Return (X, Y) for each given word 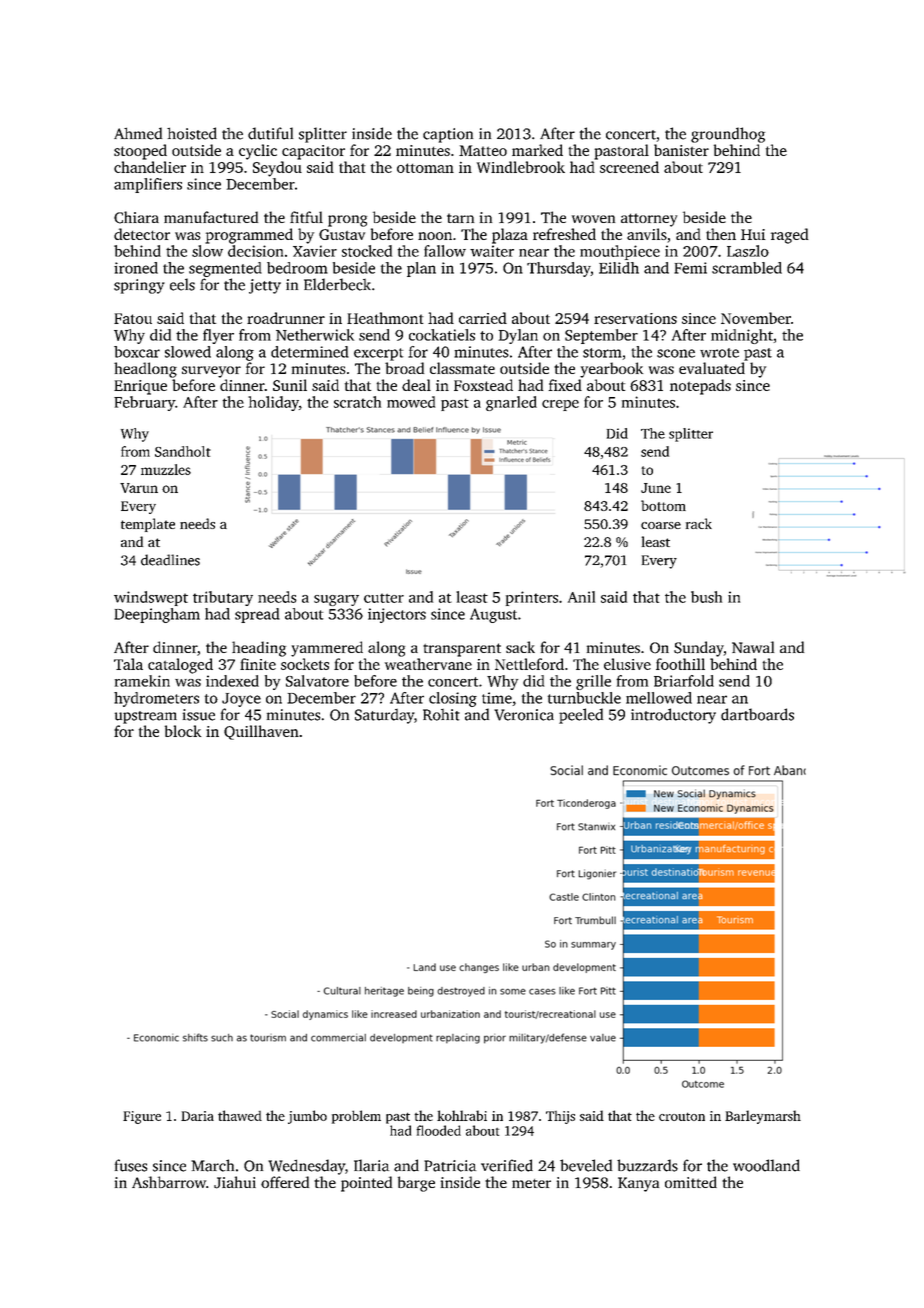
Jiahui (235, 1182)
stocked (367, 251)
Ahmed (138, 133)
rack (699, 523)
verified (507, 1165)
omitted (691, 1182)
